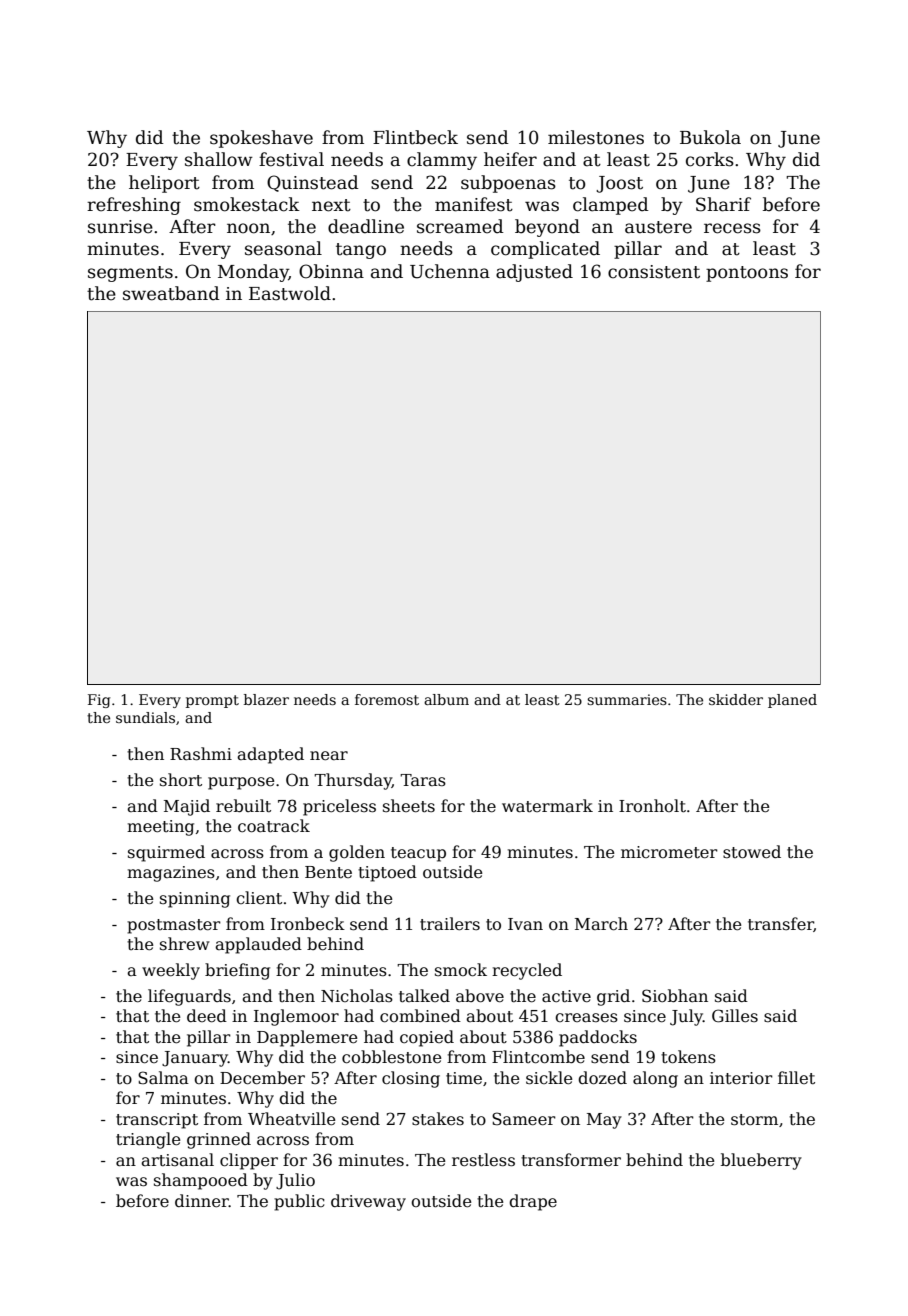 The image size is (908, 1316). Describe the element at coordinates (613, 997) in the screenshot. I see `grid` at that location.
